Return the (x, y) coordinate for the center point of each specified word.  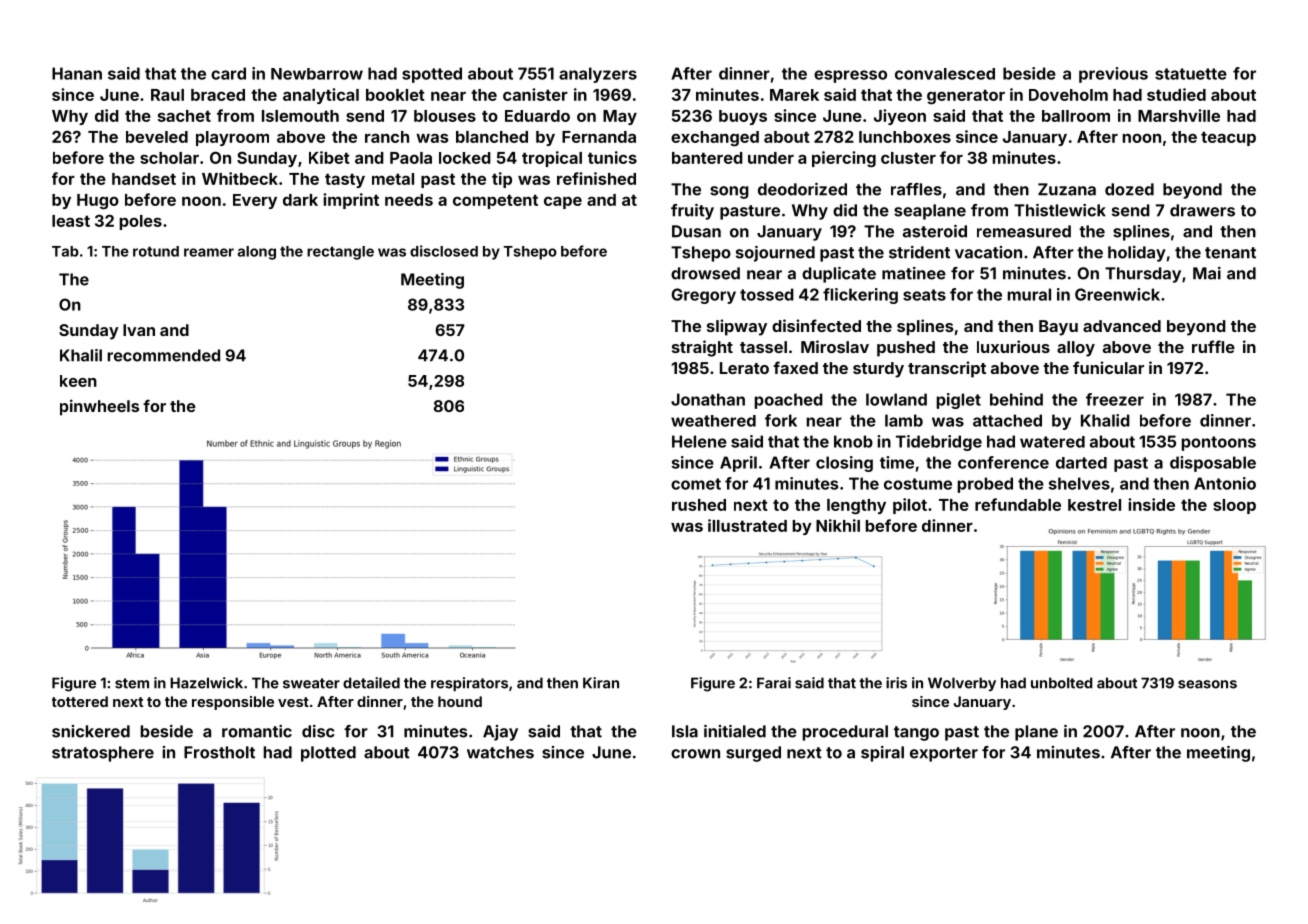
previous (1113, 75)
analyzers (598, 75)
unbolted (1062, 683)
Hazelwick (206, 683)
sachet (184, 116)
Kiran (601, 683)
